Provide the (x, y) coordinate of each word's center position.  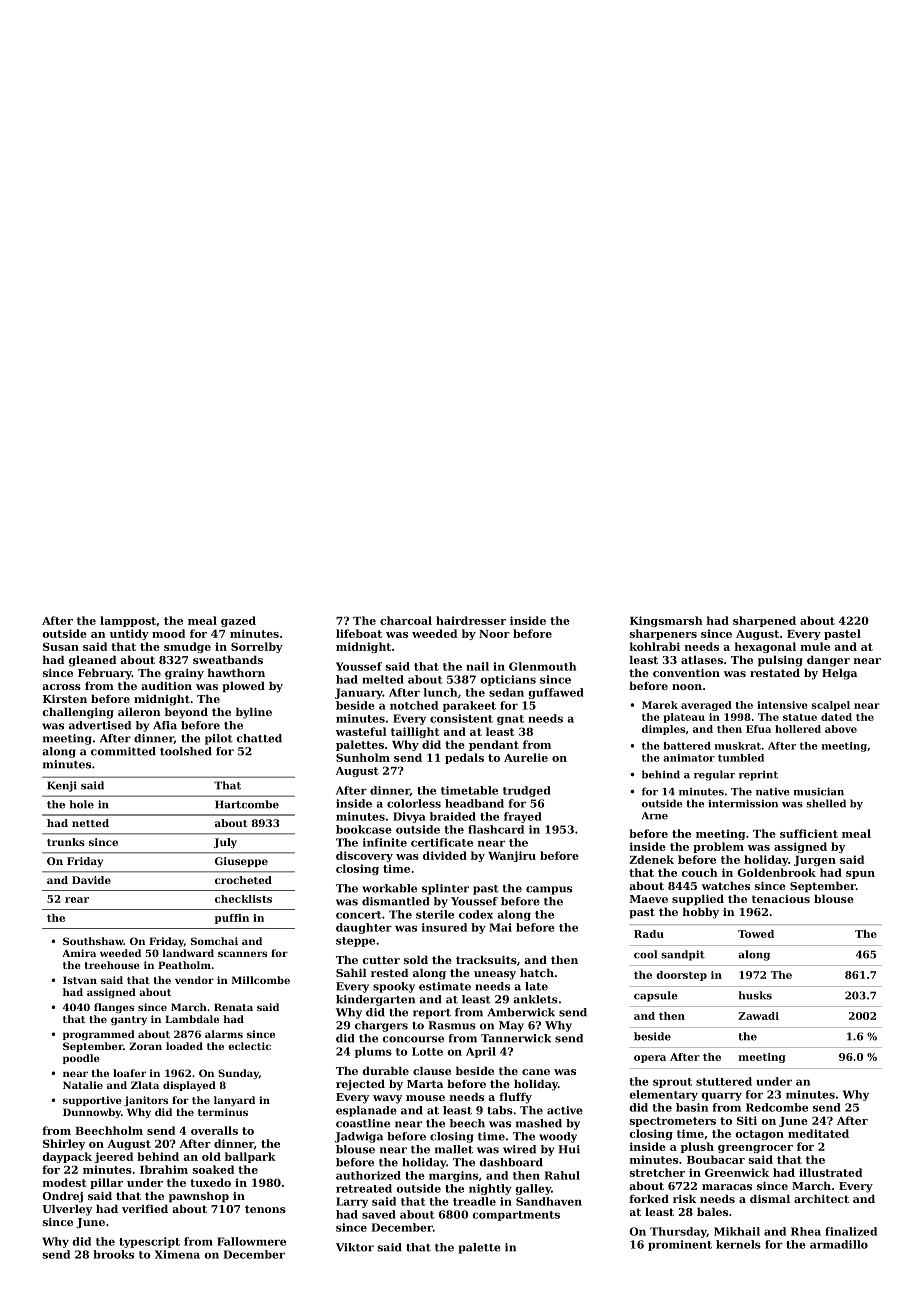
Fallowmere (251, 1241)
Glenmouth (542, 666)
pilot (219, 739)
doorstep (681, 976)
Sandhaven (549, 1201)
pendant (494, 745)
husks (755, 995)
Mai (500, 927)
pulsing (780, 661)
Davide (91, 880)
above (841, 729)
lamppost (128, 621)
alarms (224, 1034)
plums (373, 1052)
